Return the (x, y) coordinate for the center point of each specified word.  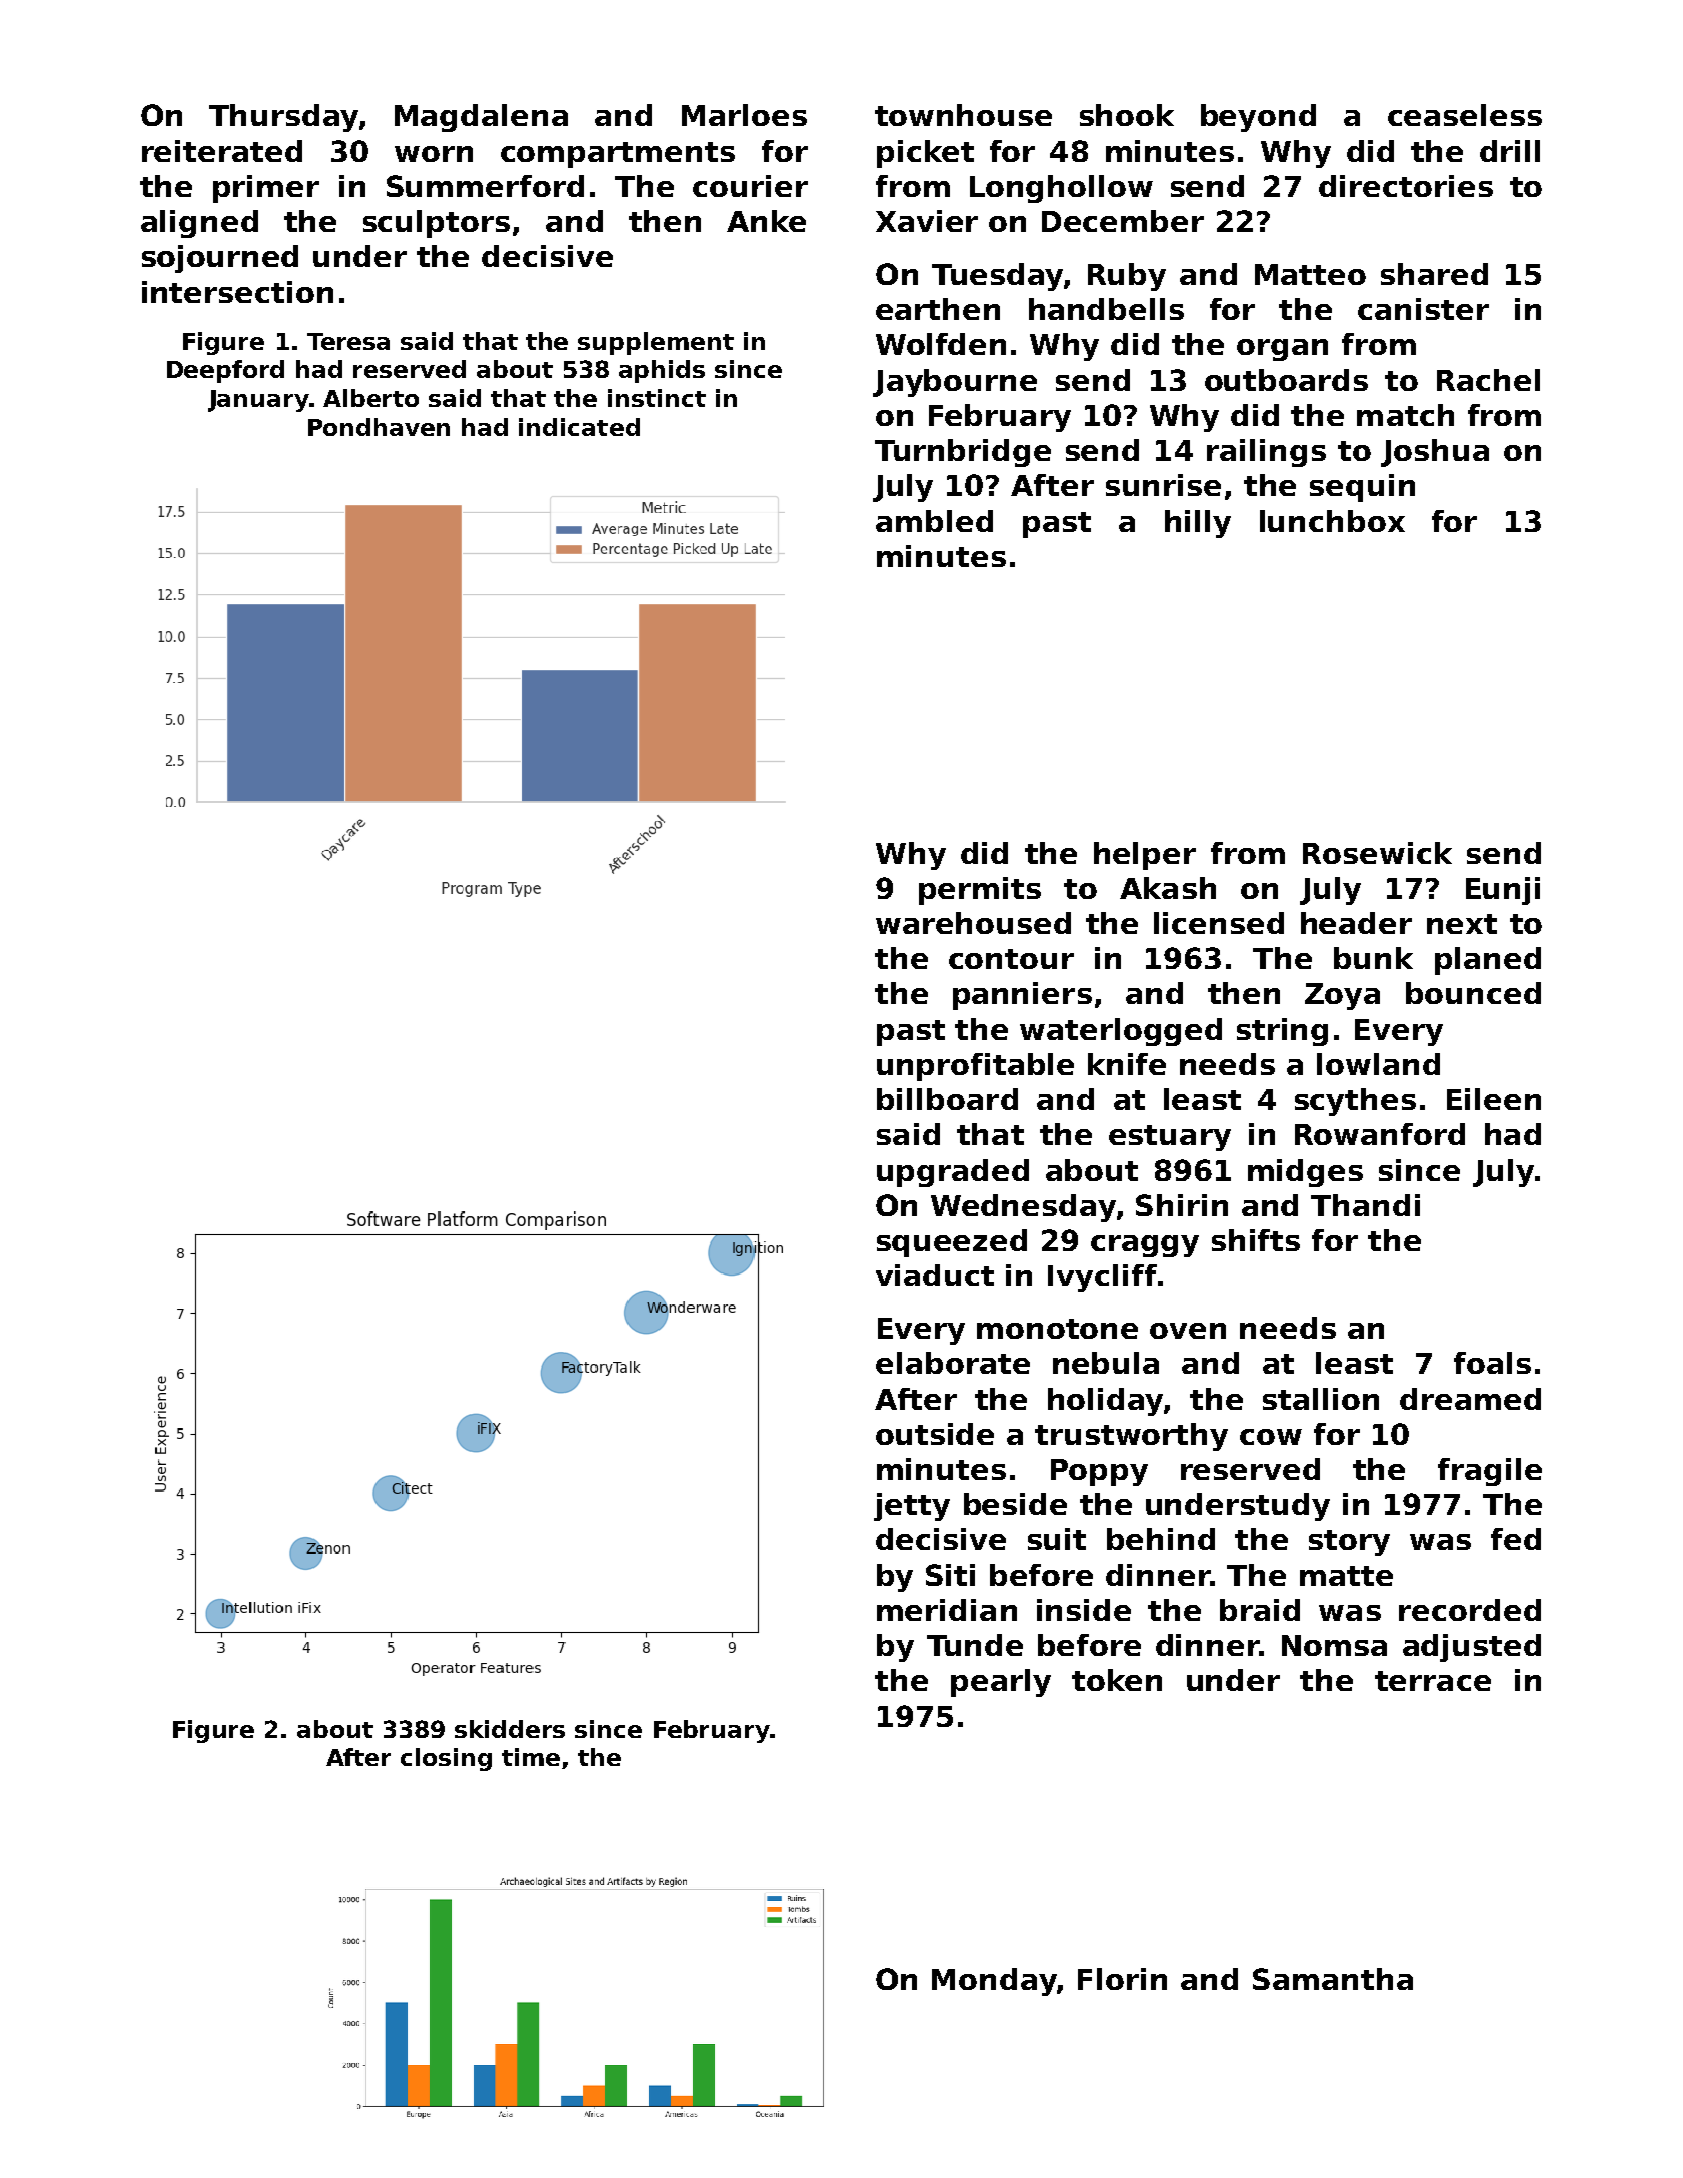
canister (1423, 309)
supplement (656, 343)
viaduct (935, 1275)
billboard (947, 1099)
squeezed (952, 1243)
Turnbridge (963, 453)
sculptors (436, 224)
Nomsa (1334, 1645)
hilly (1198, 524)
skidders (510, 1729)
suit (1057, 1539)
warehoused (973, 923)
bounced (1473, 993)
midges (1305, 1173)
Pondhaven (379, 427)
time (531, 1757)
